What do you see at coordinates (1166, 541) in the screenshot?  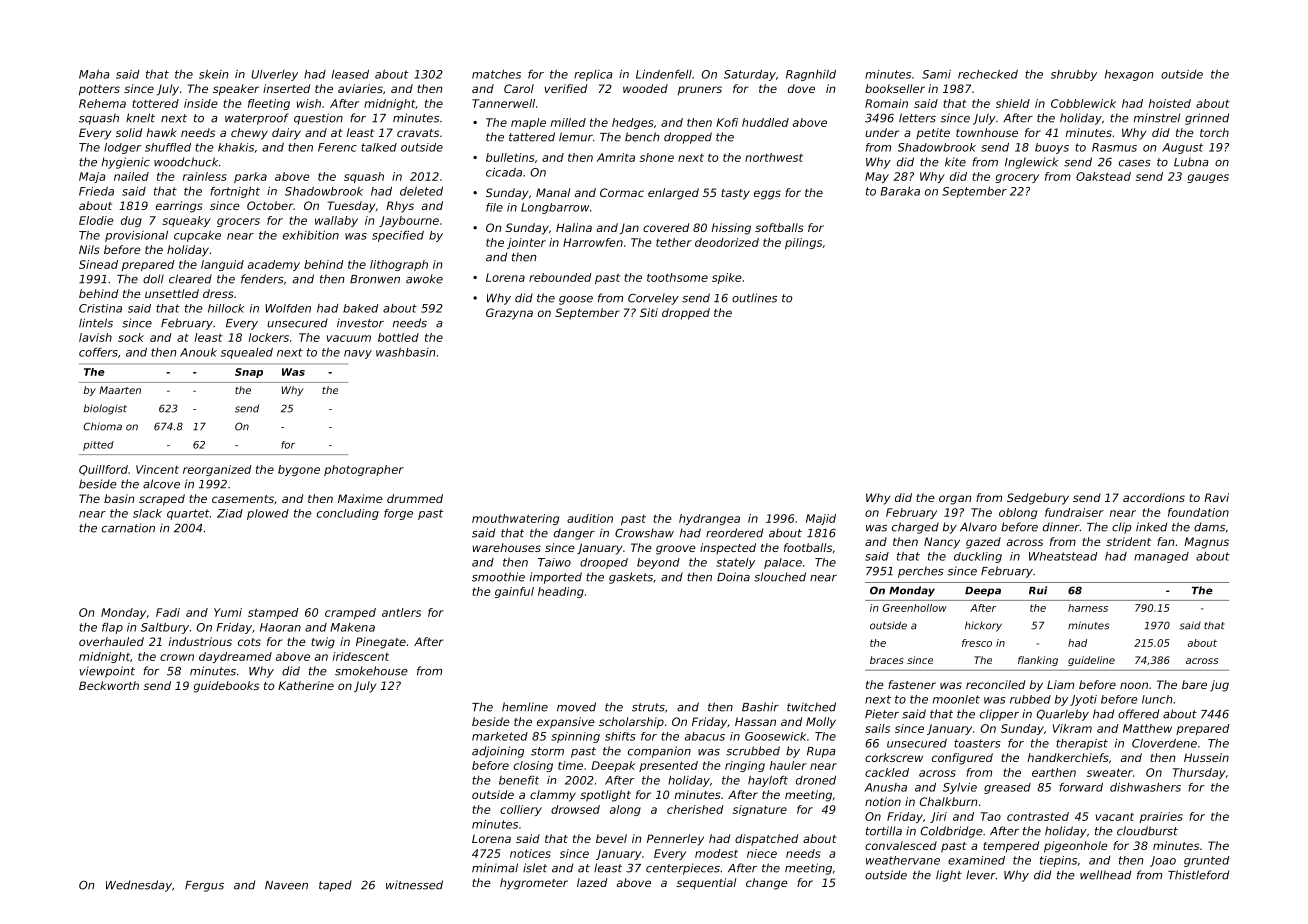 I see `fan` at bounding box center [1166, 541].
